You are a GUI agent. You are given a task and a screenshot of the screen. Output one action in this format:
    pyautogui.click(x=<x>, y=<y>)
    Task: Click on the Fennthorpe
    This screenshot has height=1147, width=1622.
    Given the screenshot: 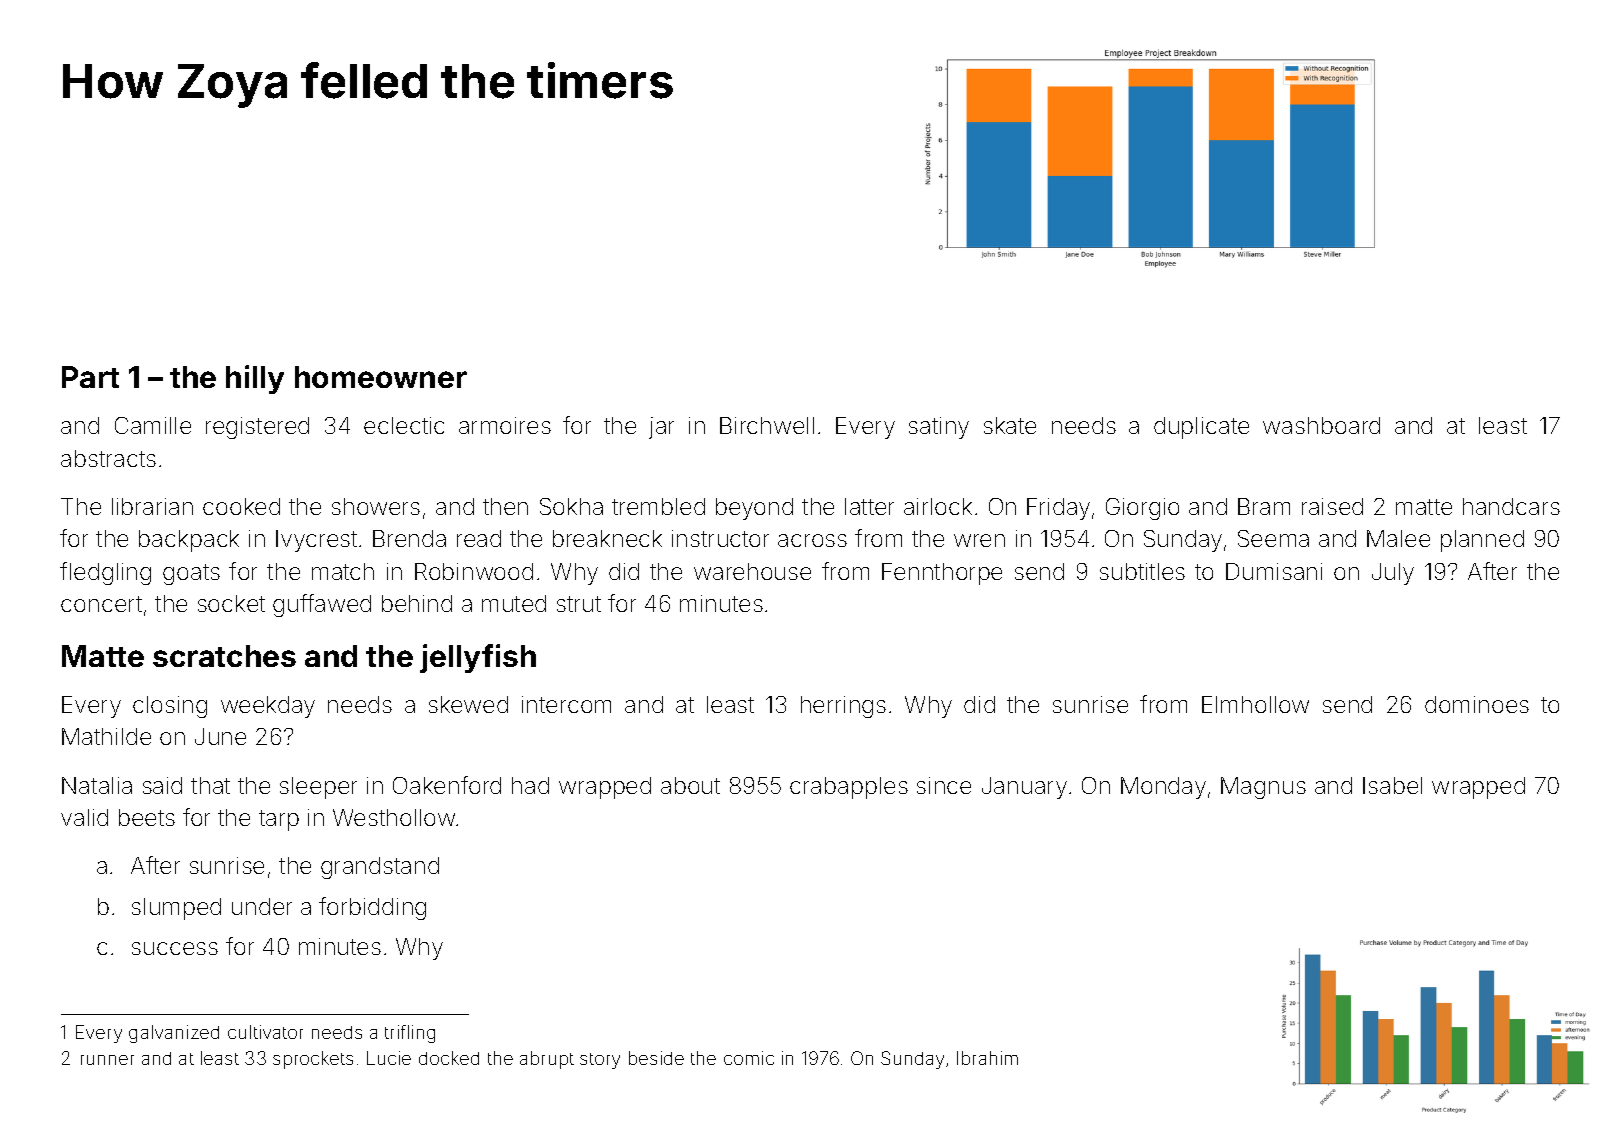 What is the action you would take?
    pyautogui.click(x=942, y=574)
